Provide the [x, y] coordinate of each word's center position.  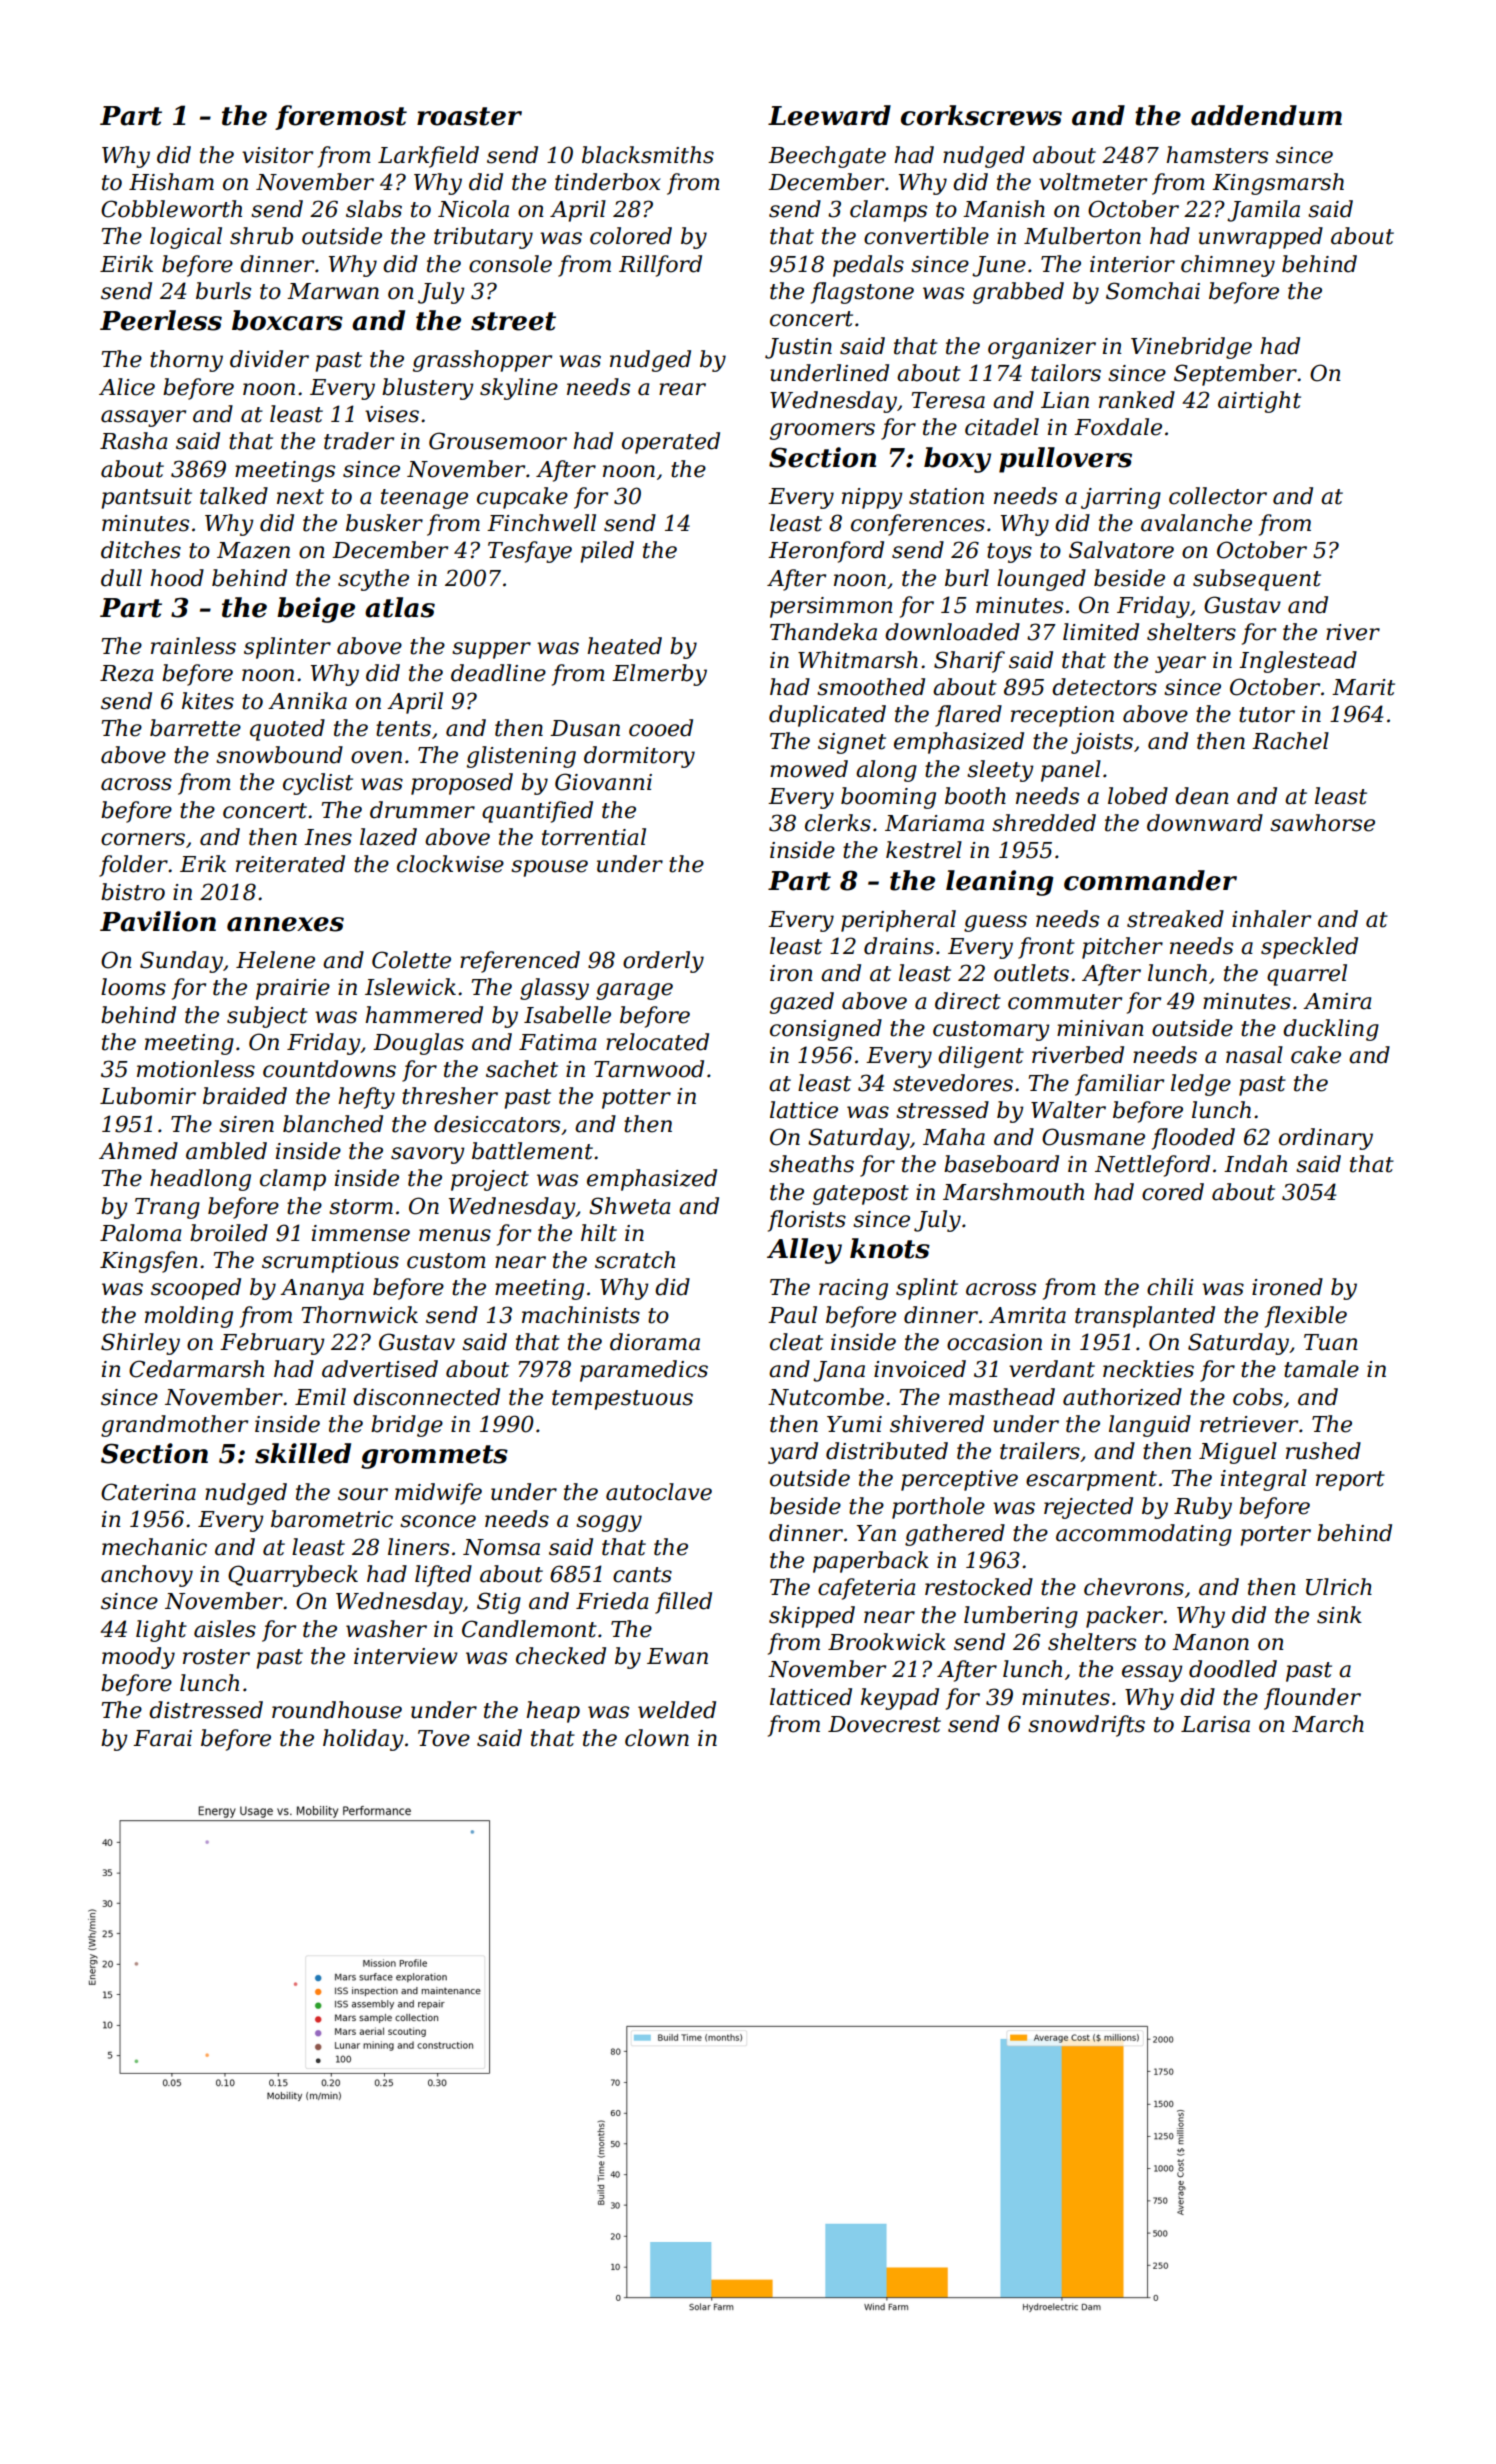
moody [138, 1658]
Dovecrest [884, 1724]
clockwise [450, 864]
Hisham [171, 182]
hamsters [1217, 155]
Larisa [1215, 1724]
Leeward [829, 115]
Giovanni [603, 782]
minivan [1100, 1028]
